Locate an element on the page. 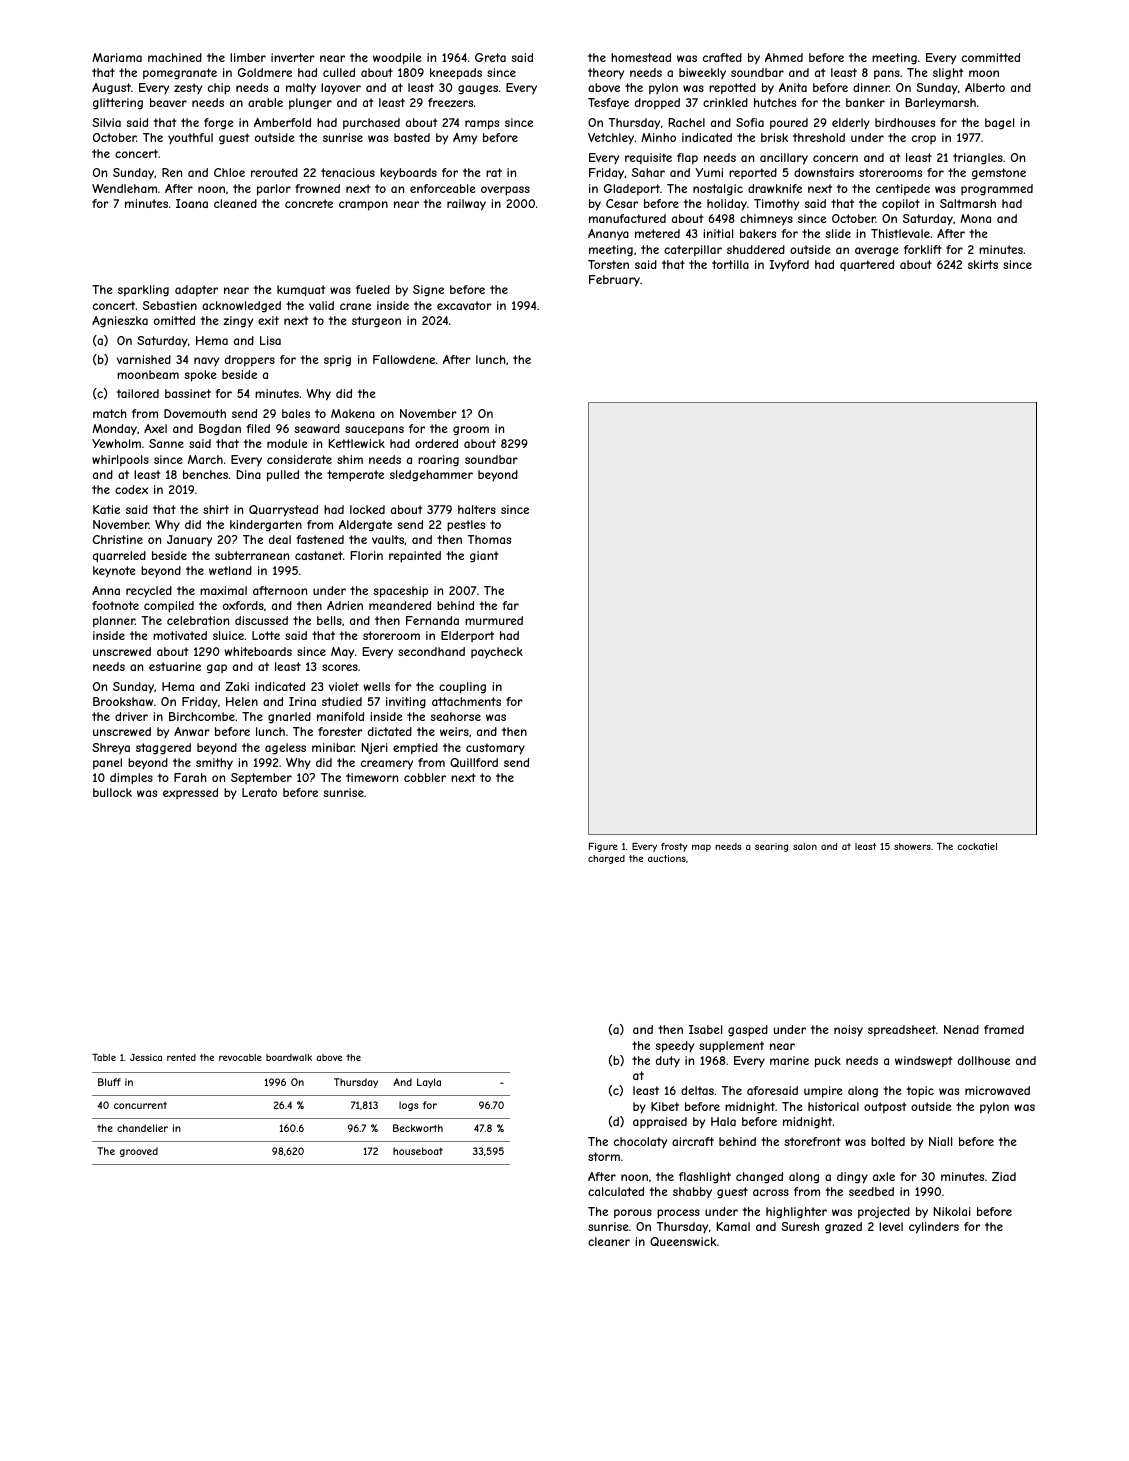  chandelier is located at coordinates (142, 1128).
